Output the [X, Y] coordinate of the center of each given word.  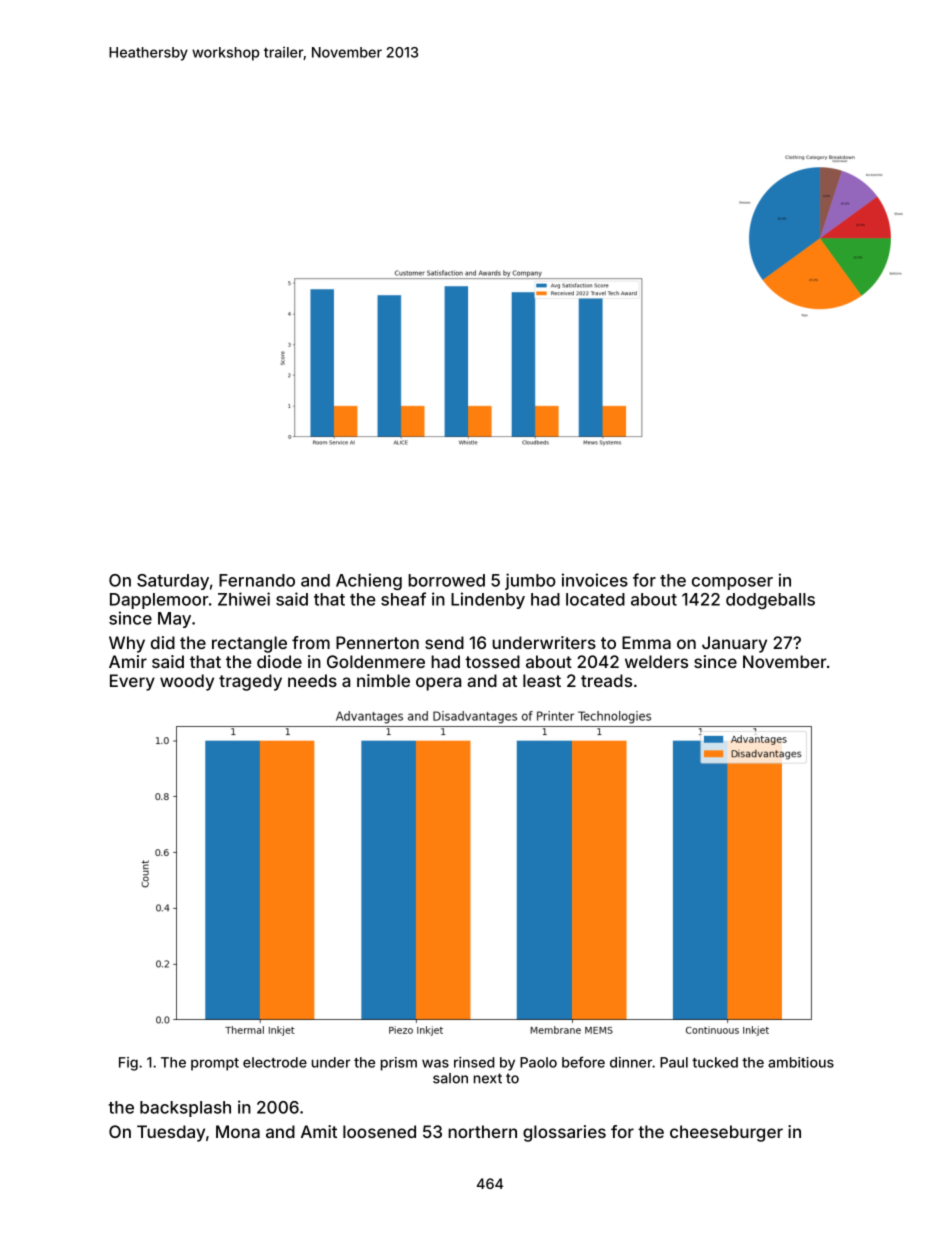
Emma [646, 642]
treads [606, 680]
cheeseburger [726, 1133]
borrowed [446, 580]
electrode [275, 1062]
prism [399, 1064]
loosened [379, 1131]
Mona [238, 1131]
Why [127, 644]
